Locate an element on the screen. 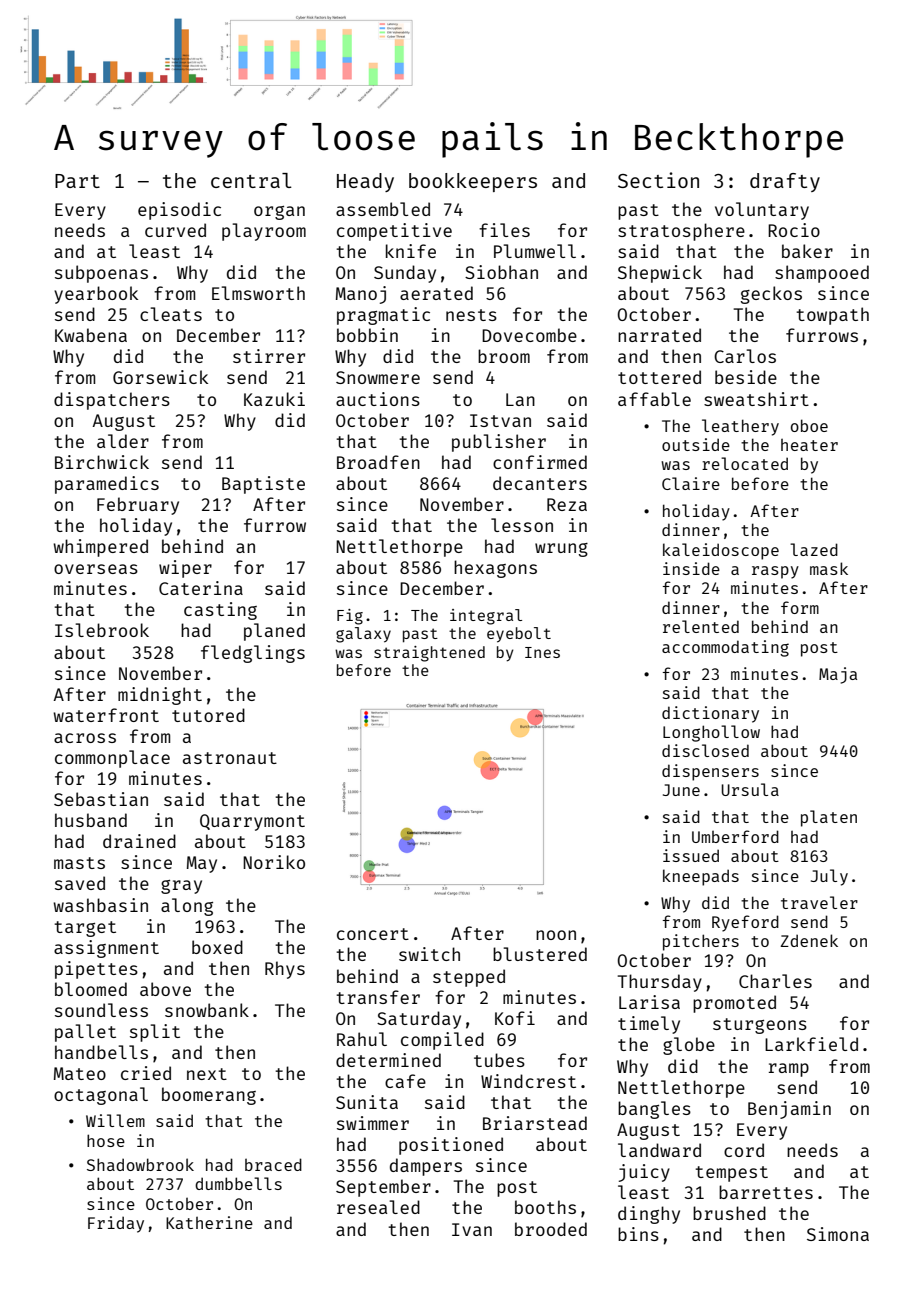 This screenshot has width=924, height=1308. Willem is located at coordinates (115, 1120).
